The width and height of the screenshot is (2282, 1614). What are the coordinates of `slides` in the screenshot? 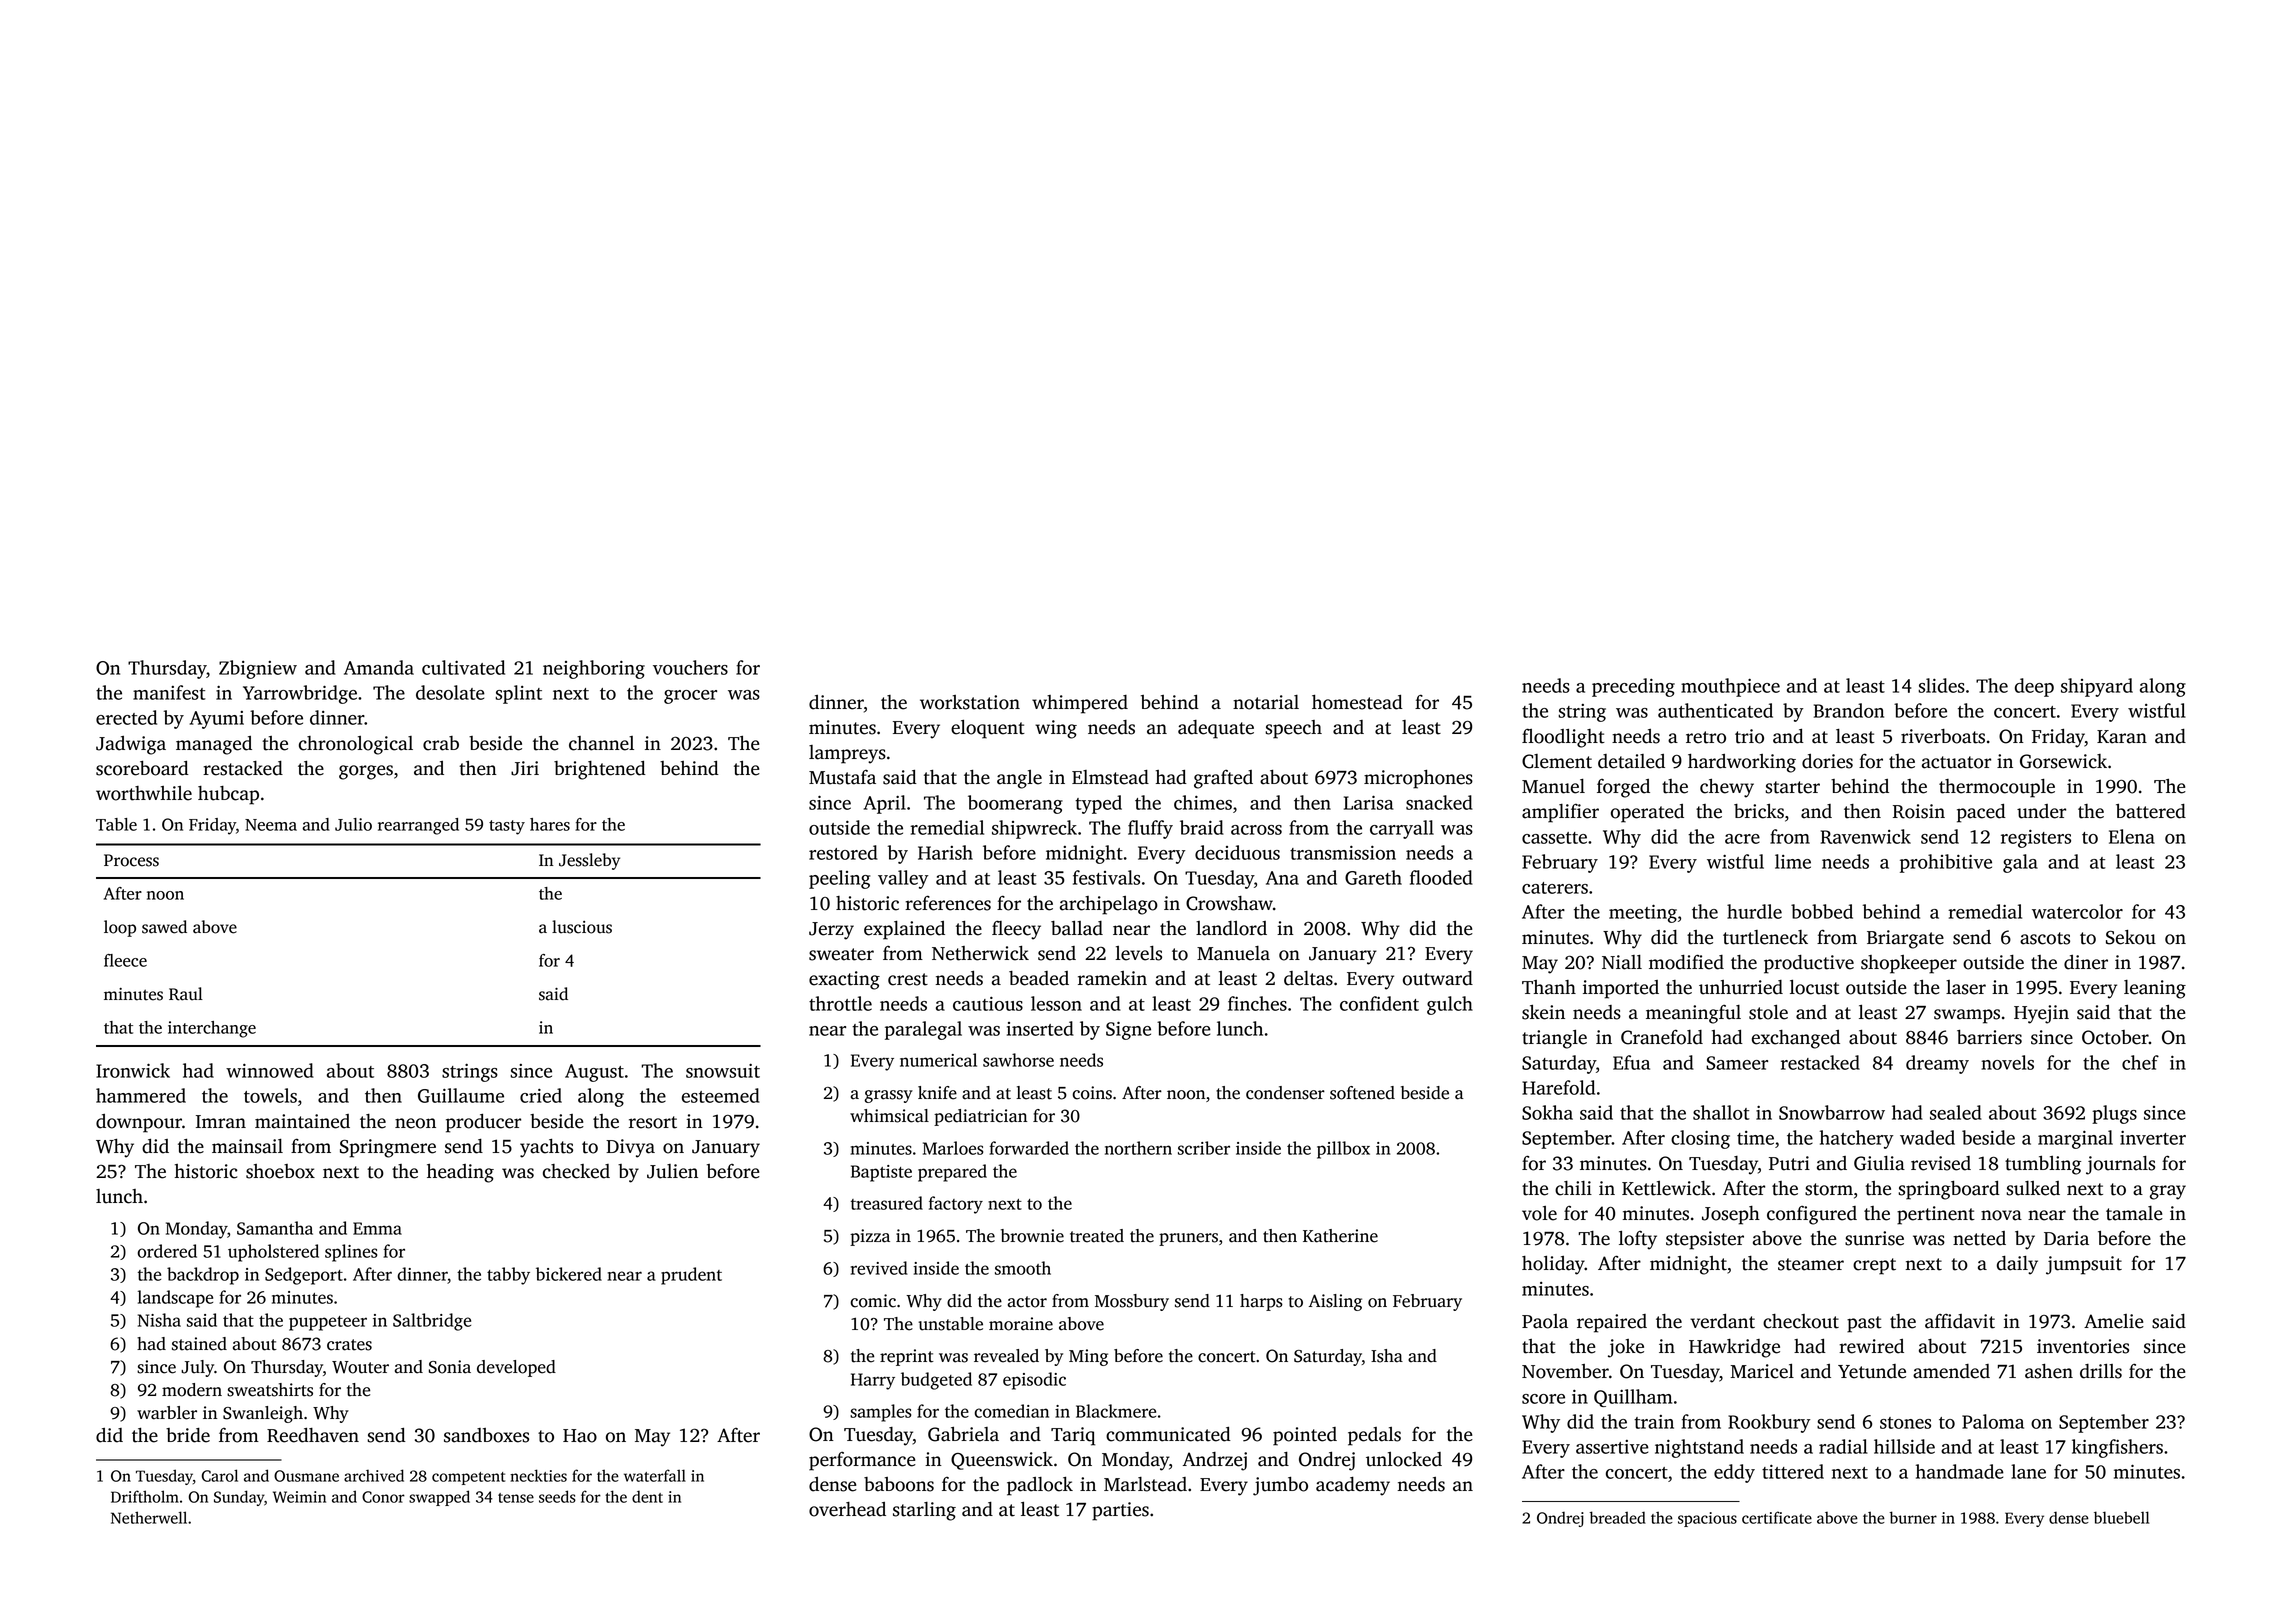 It's located at (1941, 685).
